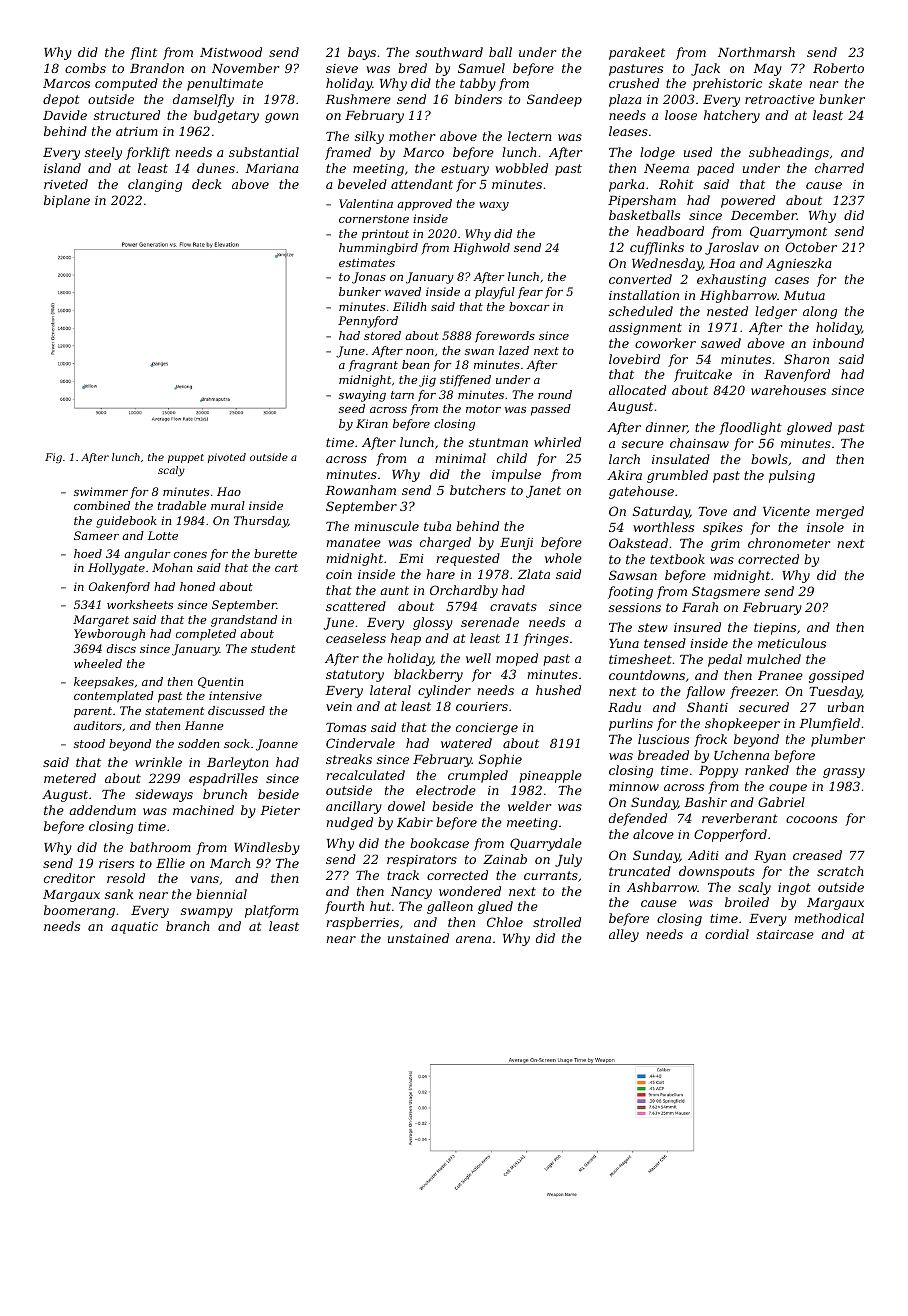  What do you see at coordinates (677, 476) in the document?
I see `grumbled` at bounding box center [677, 476].
